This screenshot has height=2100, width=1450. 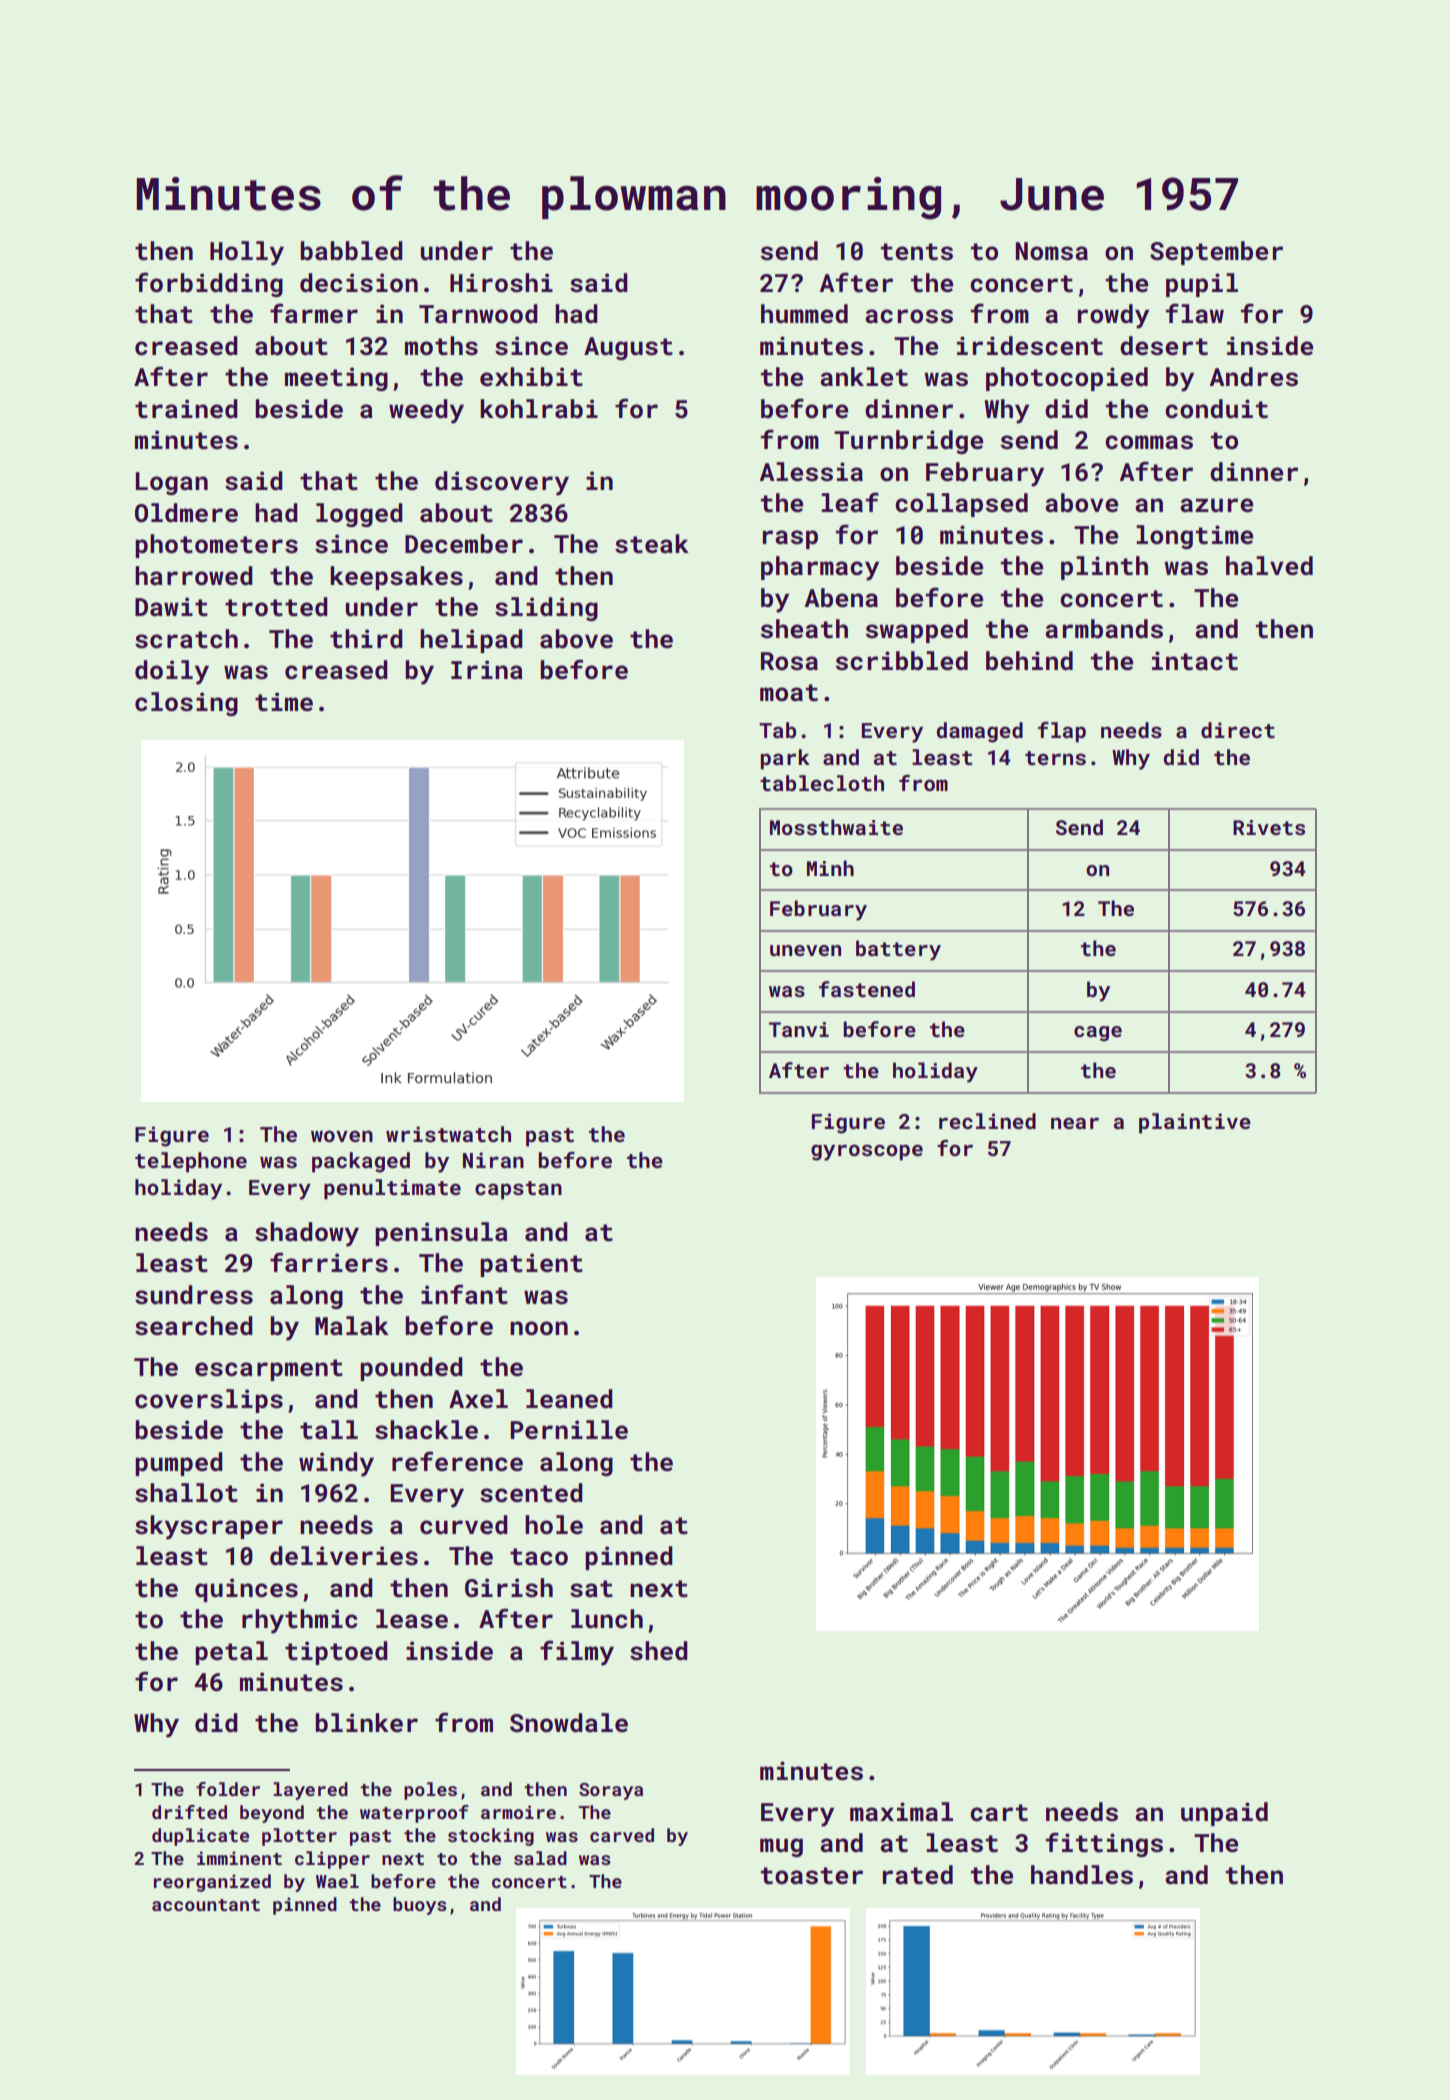 What do you see at coordinates (539, 1328) in the screenshot?
I see `noon` at bounding box center [539, 1328].
